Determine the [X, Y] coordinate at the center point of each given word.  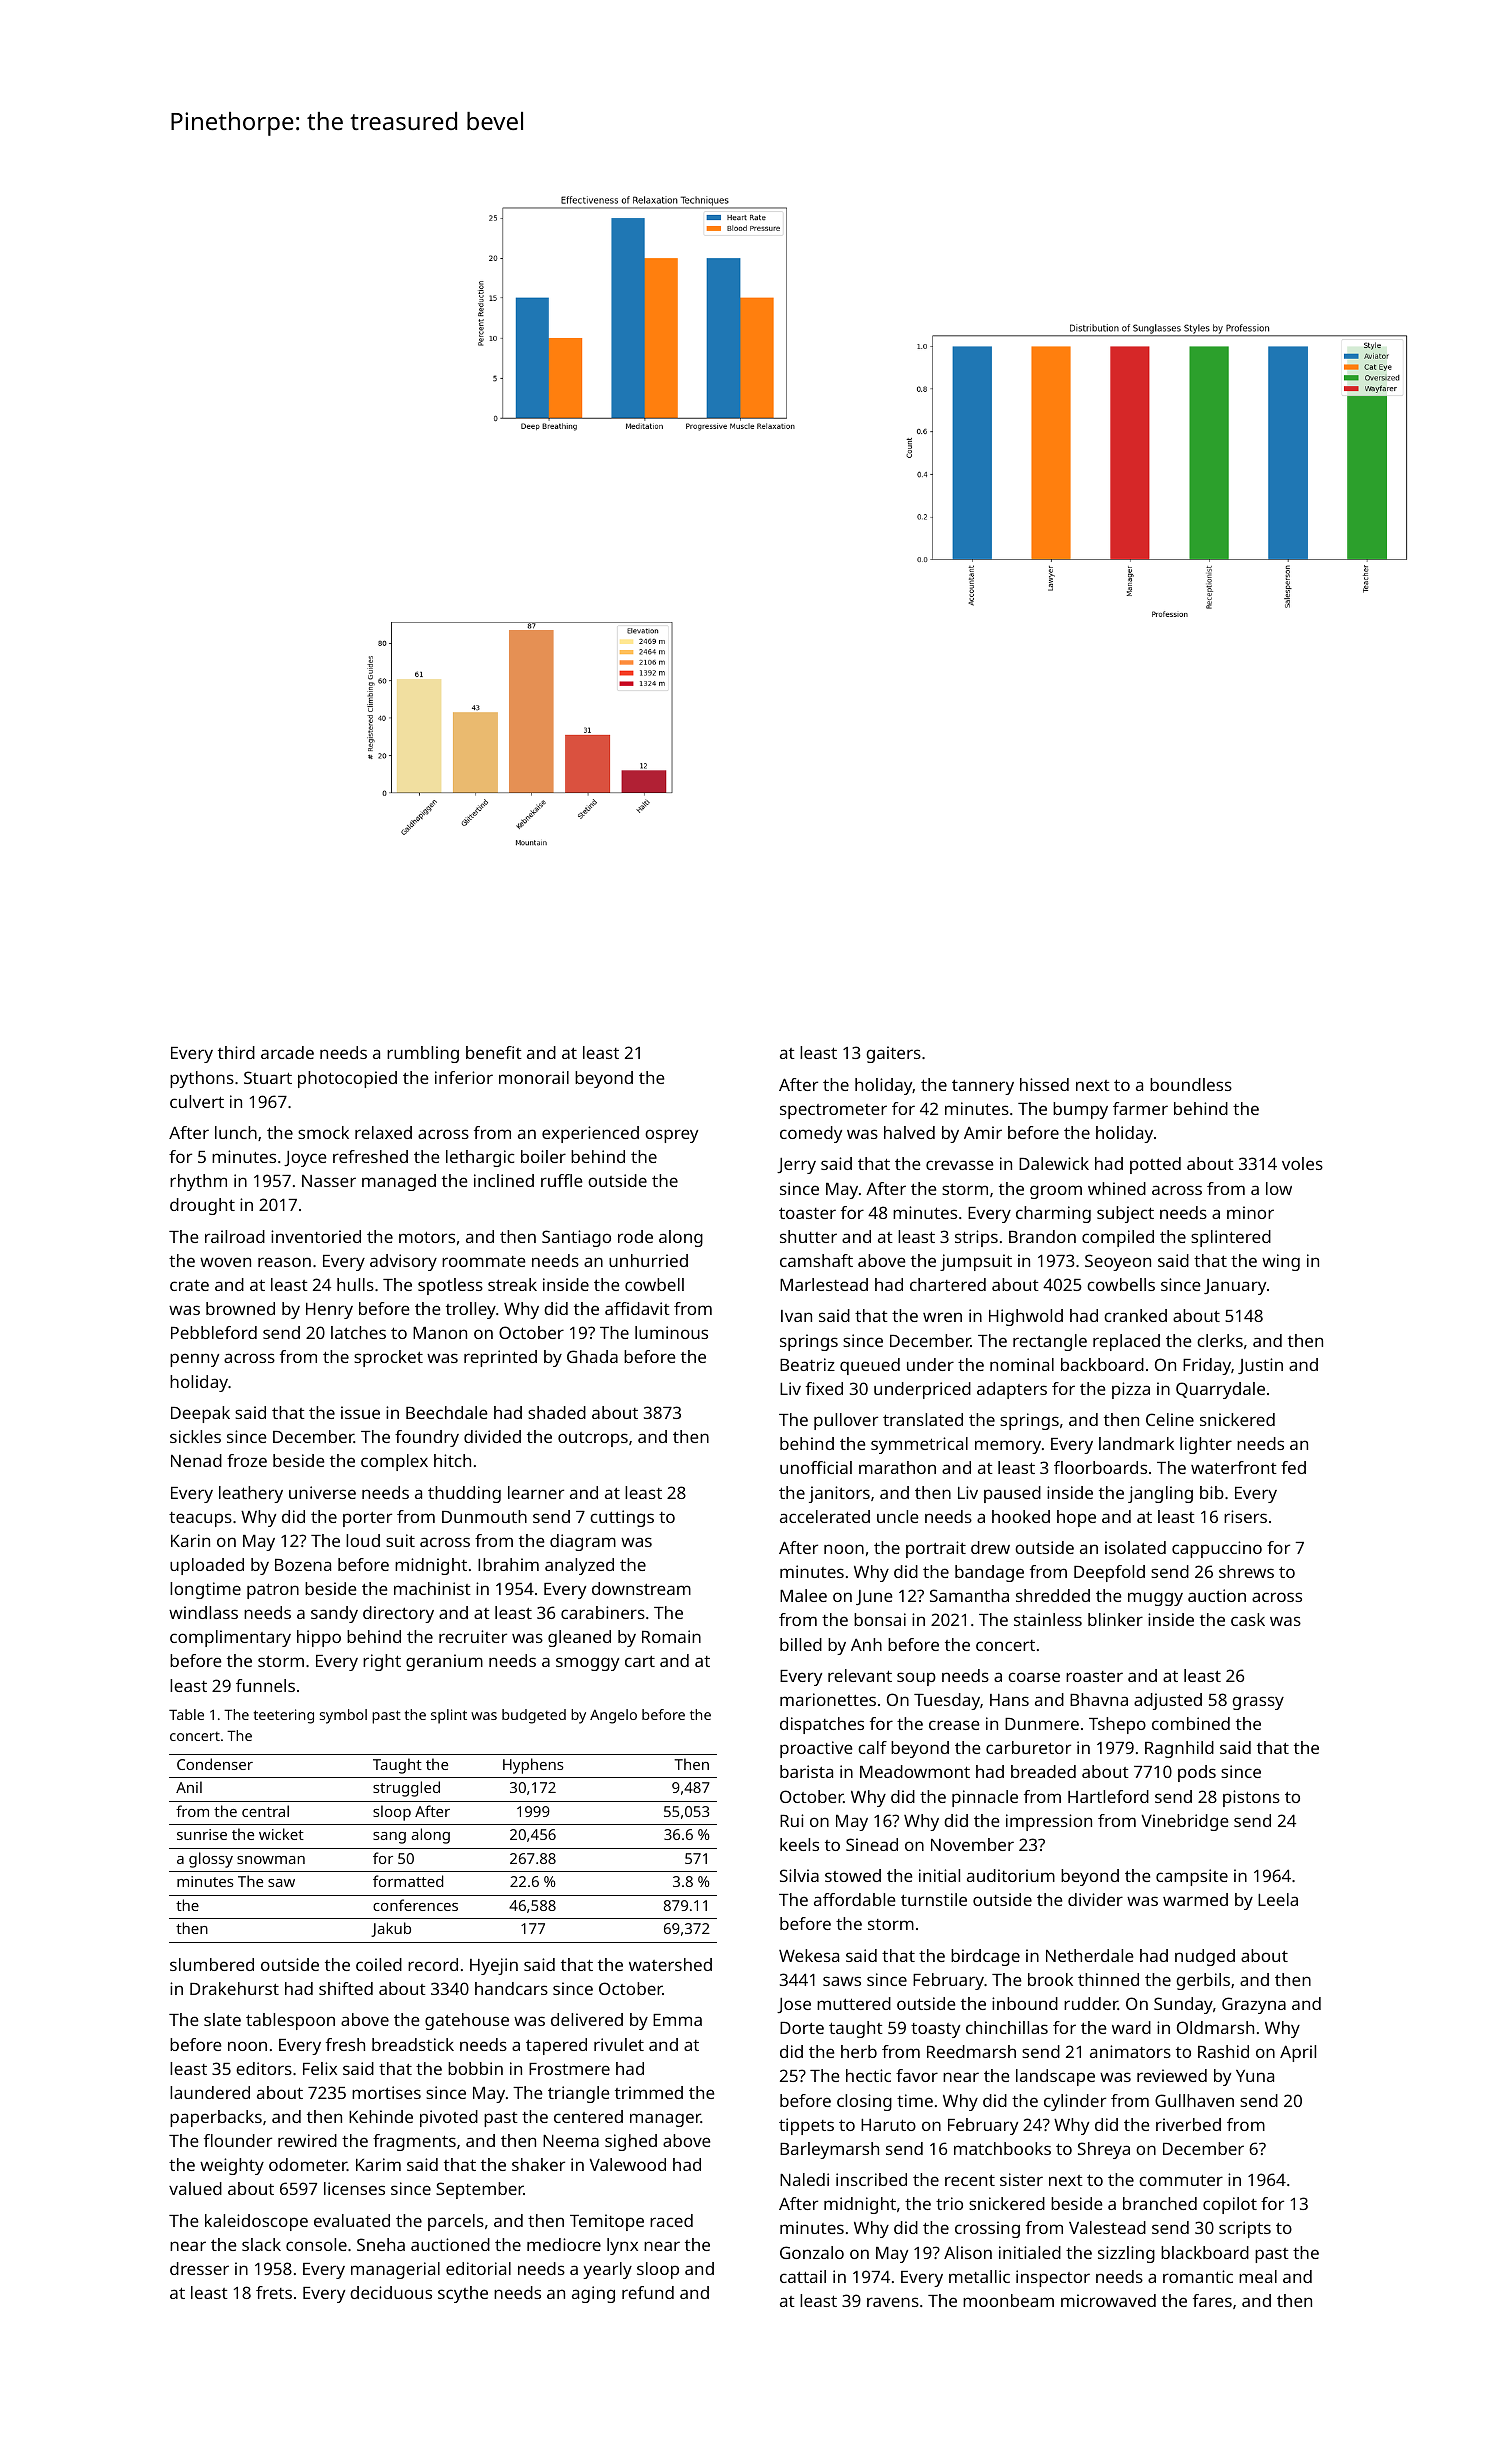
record [433, 1964]
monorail [534, 1077]
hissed [1044, 1084]
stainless [1048, 1619]
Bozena [303, 1565]
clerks [1220, 1340]
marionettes [828, 1699]
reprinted [500, 1358]
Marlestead [824, 1284]
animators [1130, 2051]
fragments [414, 2142]
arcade [287, 1052]
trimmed [649, 2092]
